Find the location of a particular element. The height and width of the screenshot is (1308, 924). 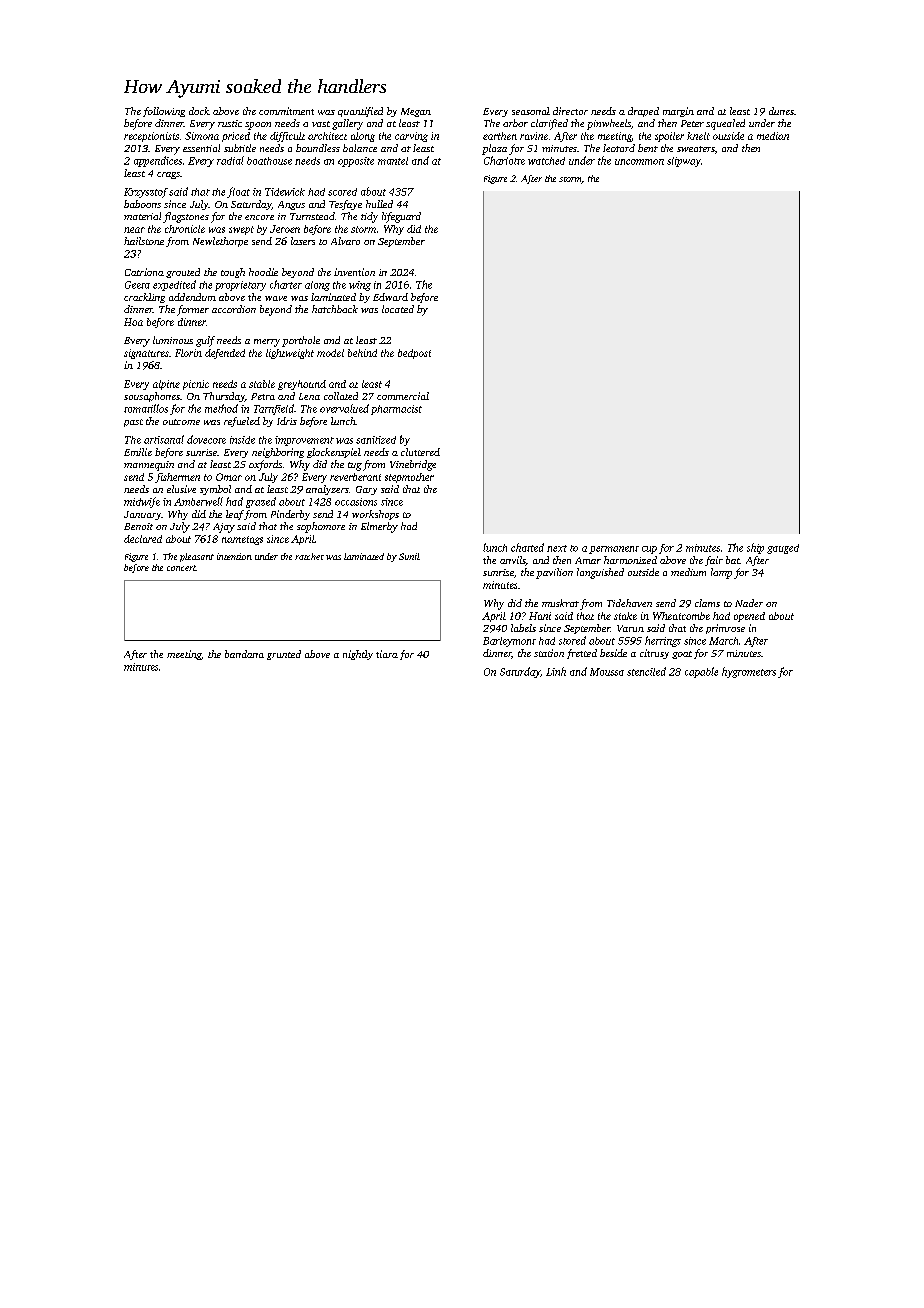

dunes is located at coordinates (781, 111).
